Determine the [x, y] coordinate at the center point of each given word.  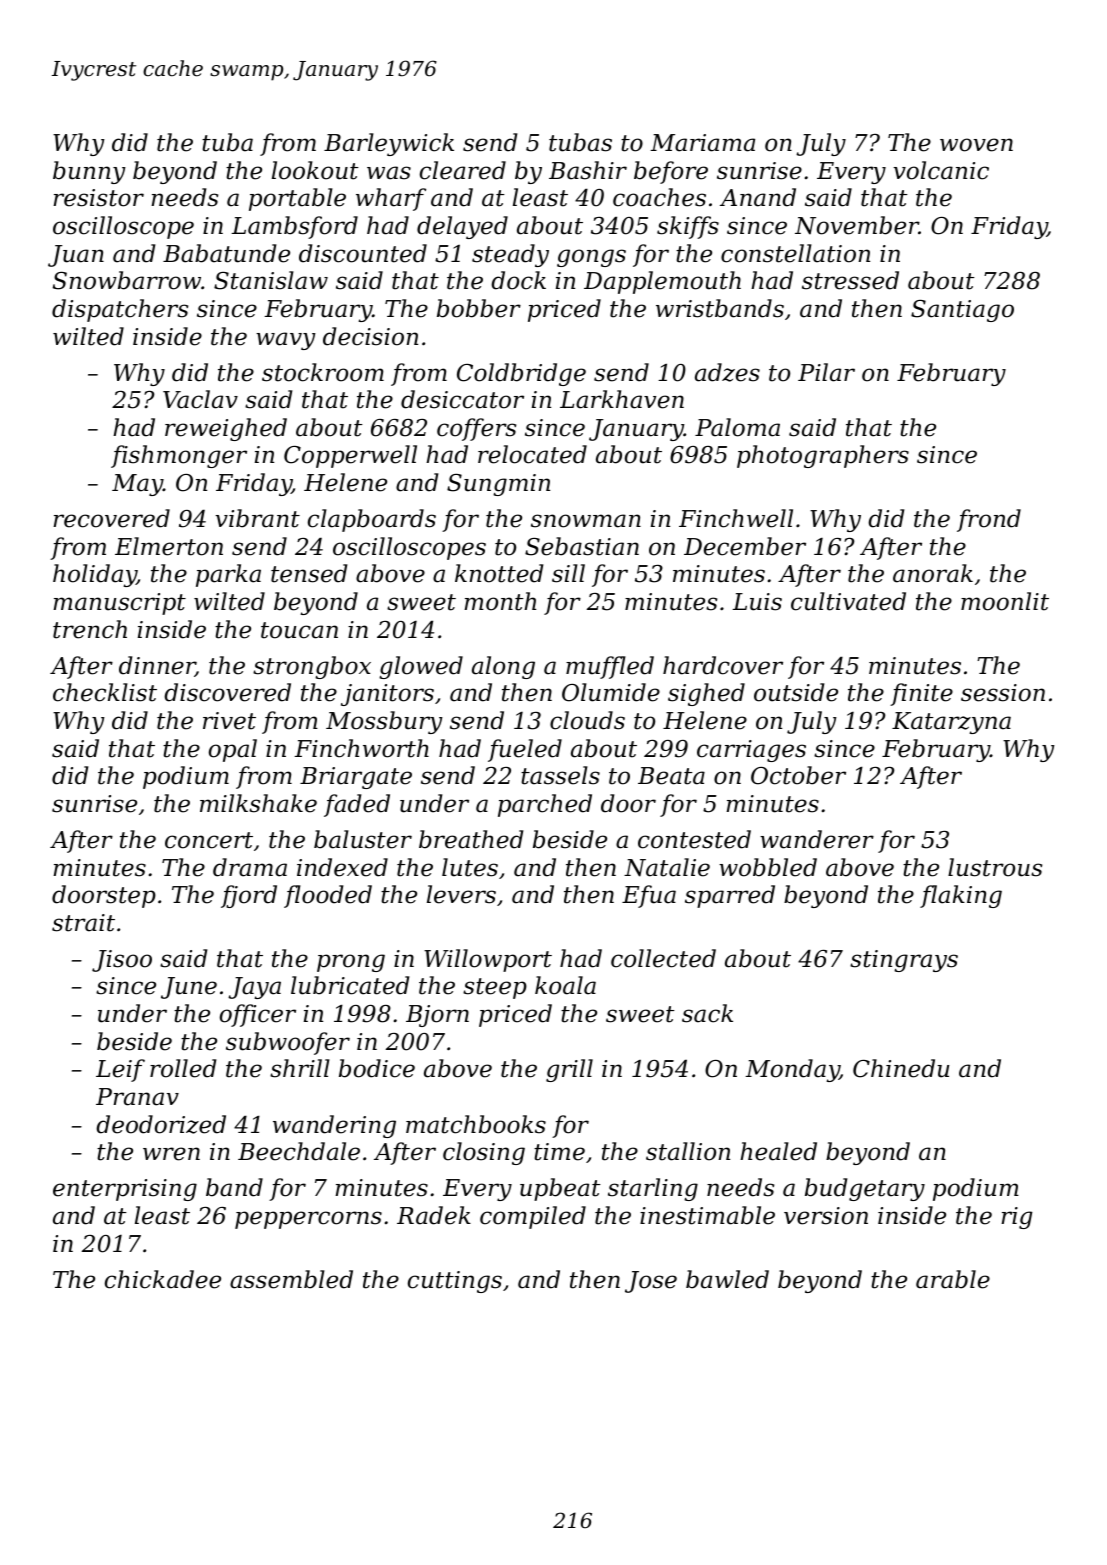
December [745, 546]
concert [209, 840]
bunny [89, 172]
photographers [823, 456]
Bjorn [437, 1016]
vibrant [257, 518]
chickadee [163, 1279]
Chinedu [901, 1068]
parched [545, 805]
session [1003, 693]
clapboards [372, 520]
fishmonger [179, 456]
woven [976, 145]
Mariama [702, 143]
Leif [120, 1070]
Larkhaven [622, 399]
